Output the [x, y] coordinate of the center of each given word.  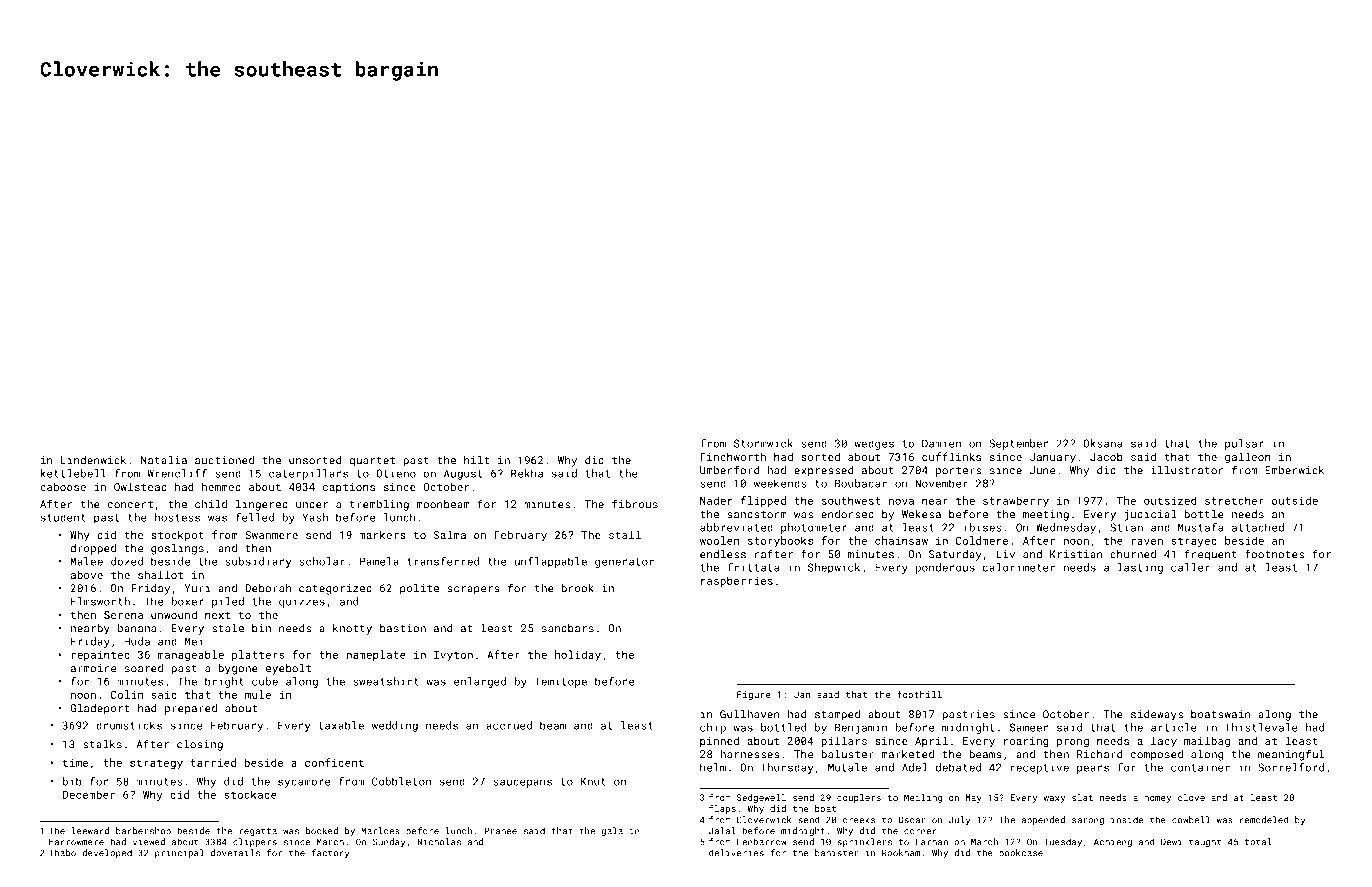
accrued [509, 725]
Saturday [955, 555]
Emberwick [1294, 470]
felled [255, 517]
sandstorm [757, 514]
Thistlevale [1261, 727]
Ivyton [453, 656]
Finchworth [733, 456]
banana [137, 628]
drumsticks [129, 725]
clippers [255, 842]
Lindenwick [93, 460]
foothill [919, 694]
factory [330, 853]
